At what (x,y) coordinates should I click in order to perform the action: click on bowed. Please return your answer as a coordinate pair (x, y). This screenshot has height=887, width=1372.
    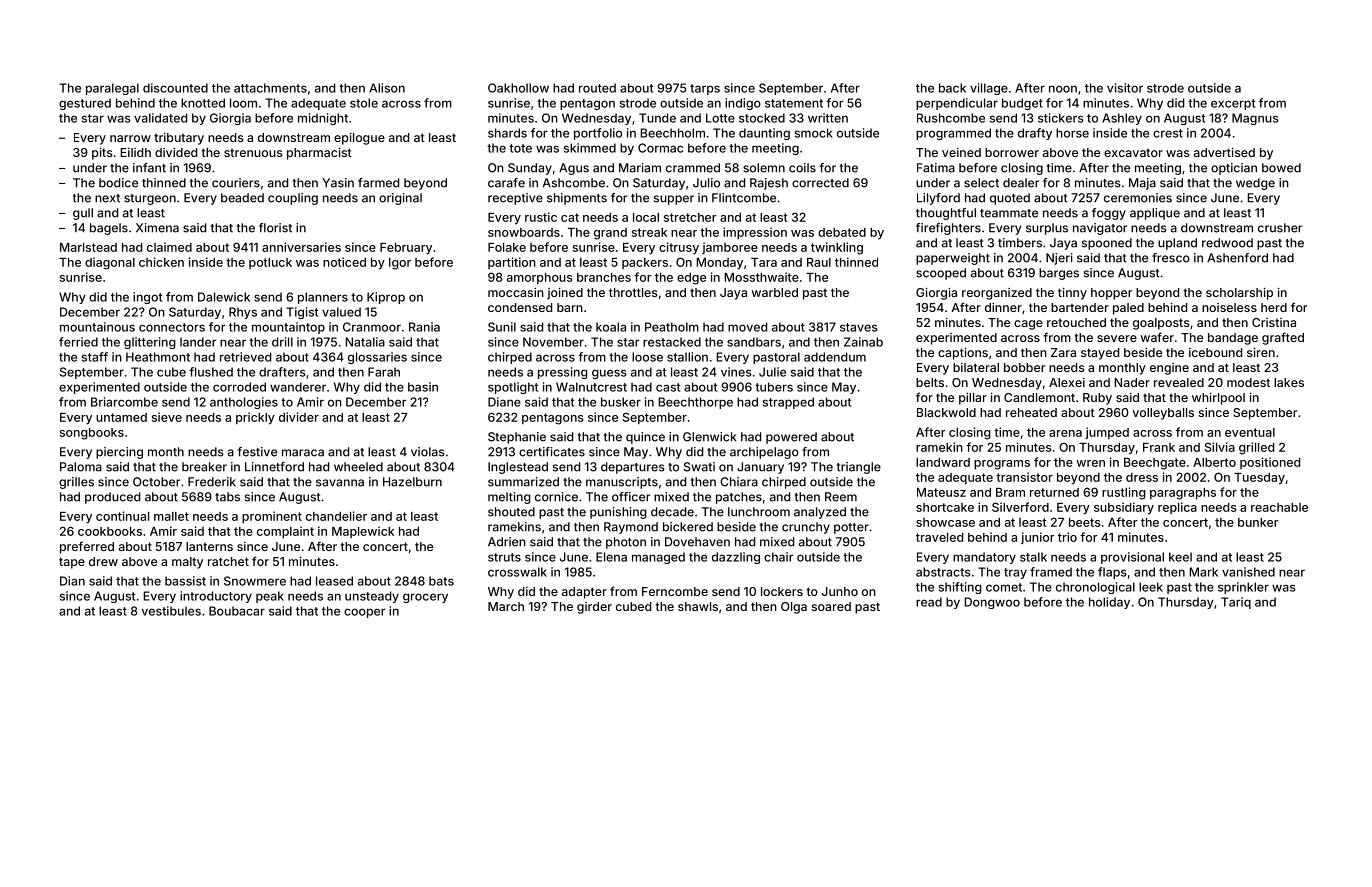
    Looking at the image, I should click on (1281, 168).
